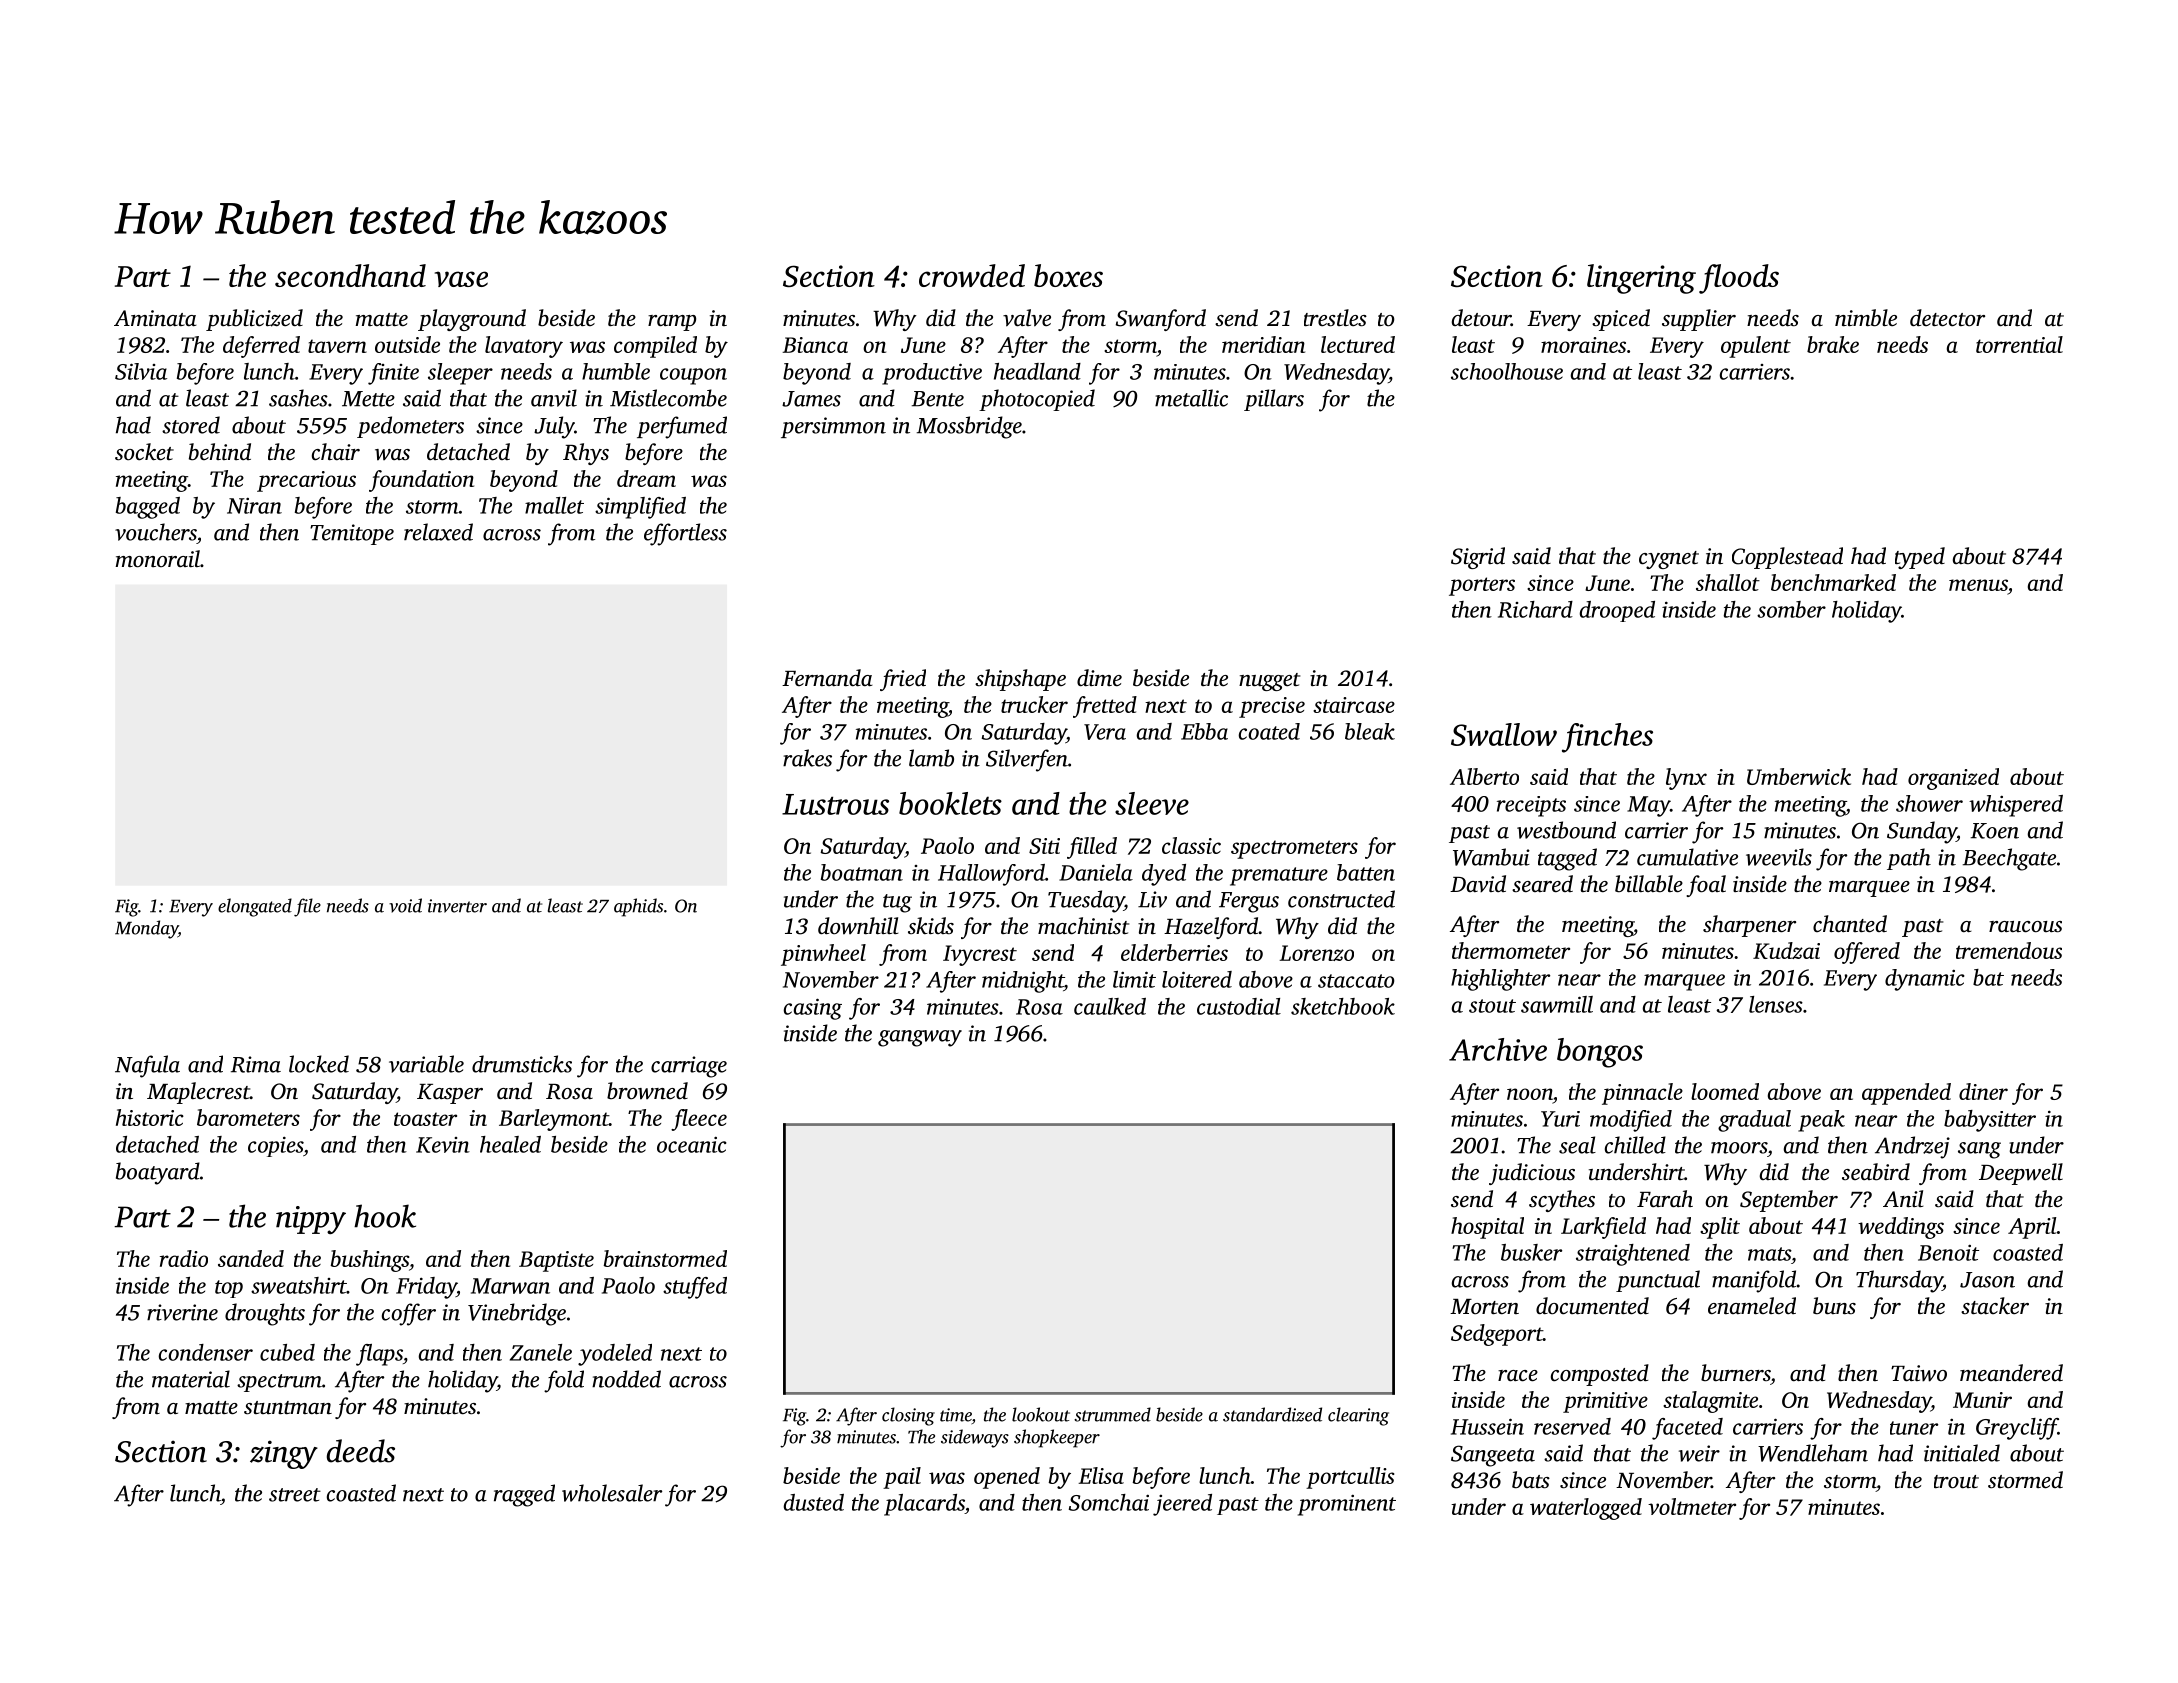 The width and height of the screenshot is (2178, 1683). I want to click on typed, so click(1920, 558).
